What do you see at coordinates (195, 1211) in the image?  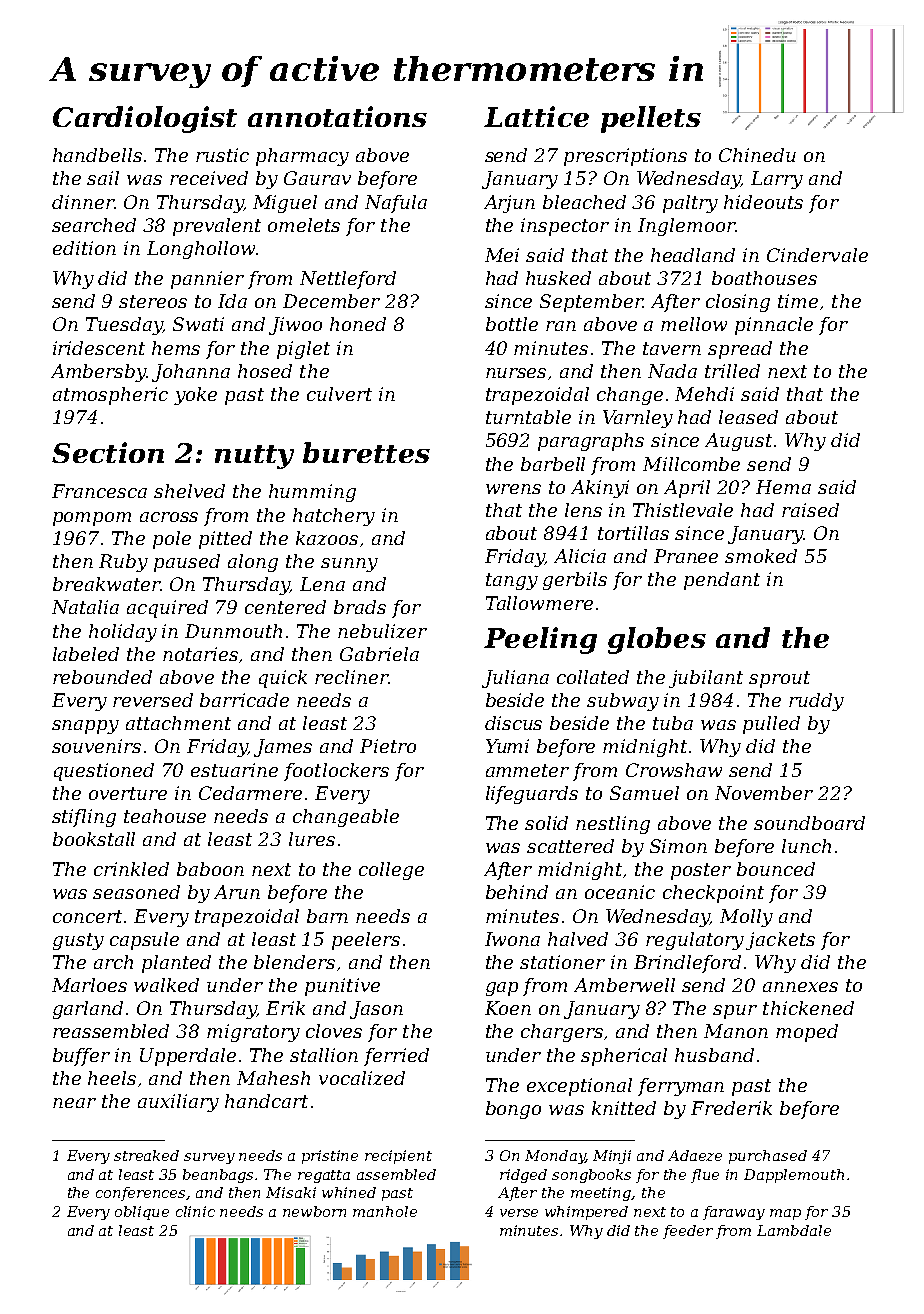 I see `clinic` at bounding box center [195, 1211].
